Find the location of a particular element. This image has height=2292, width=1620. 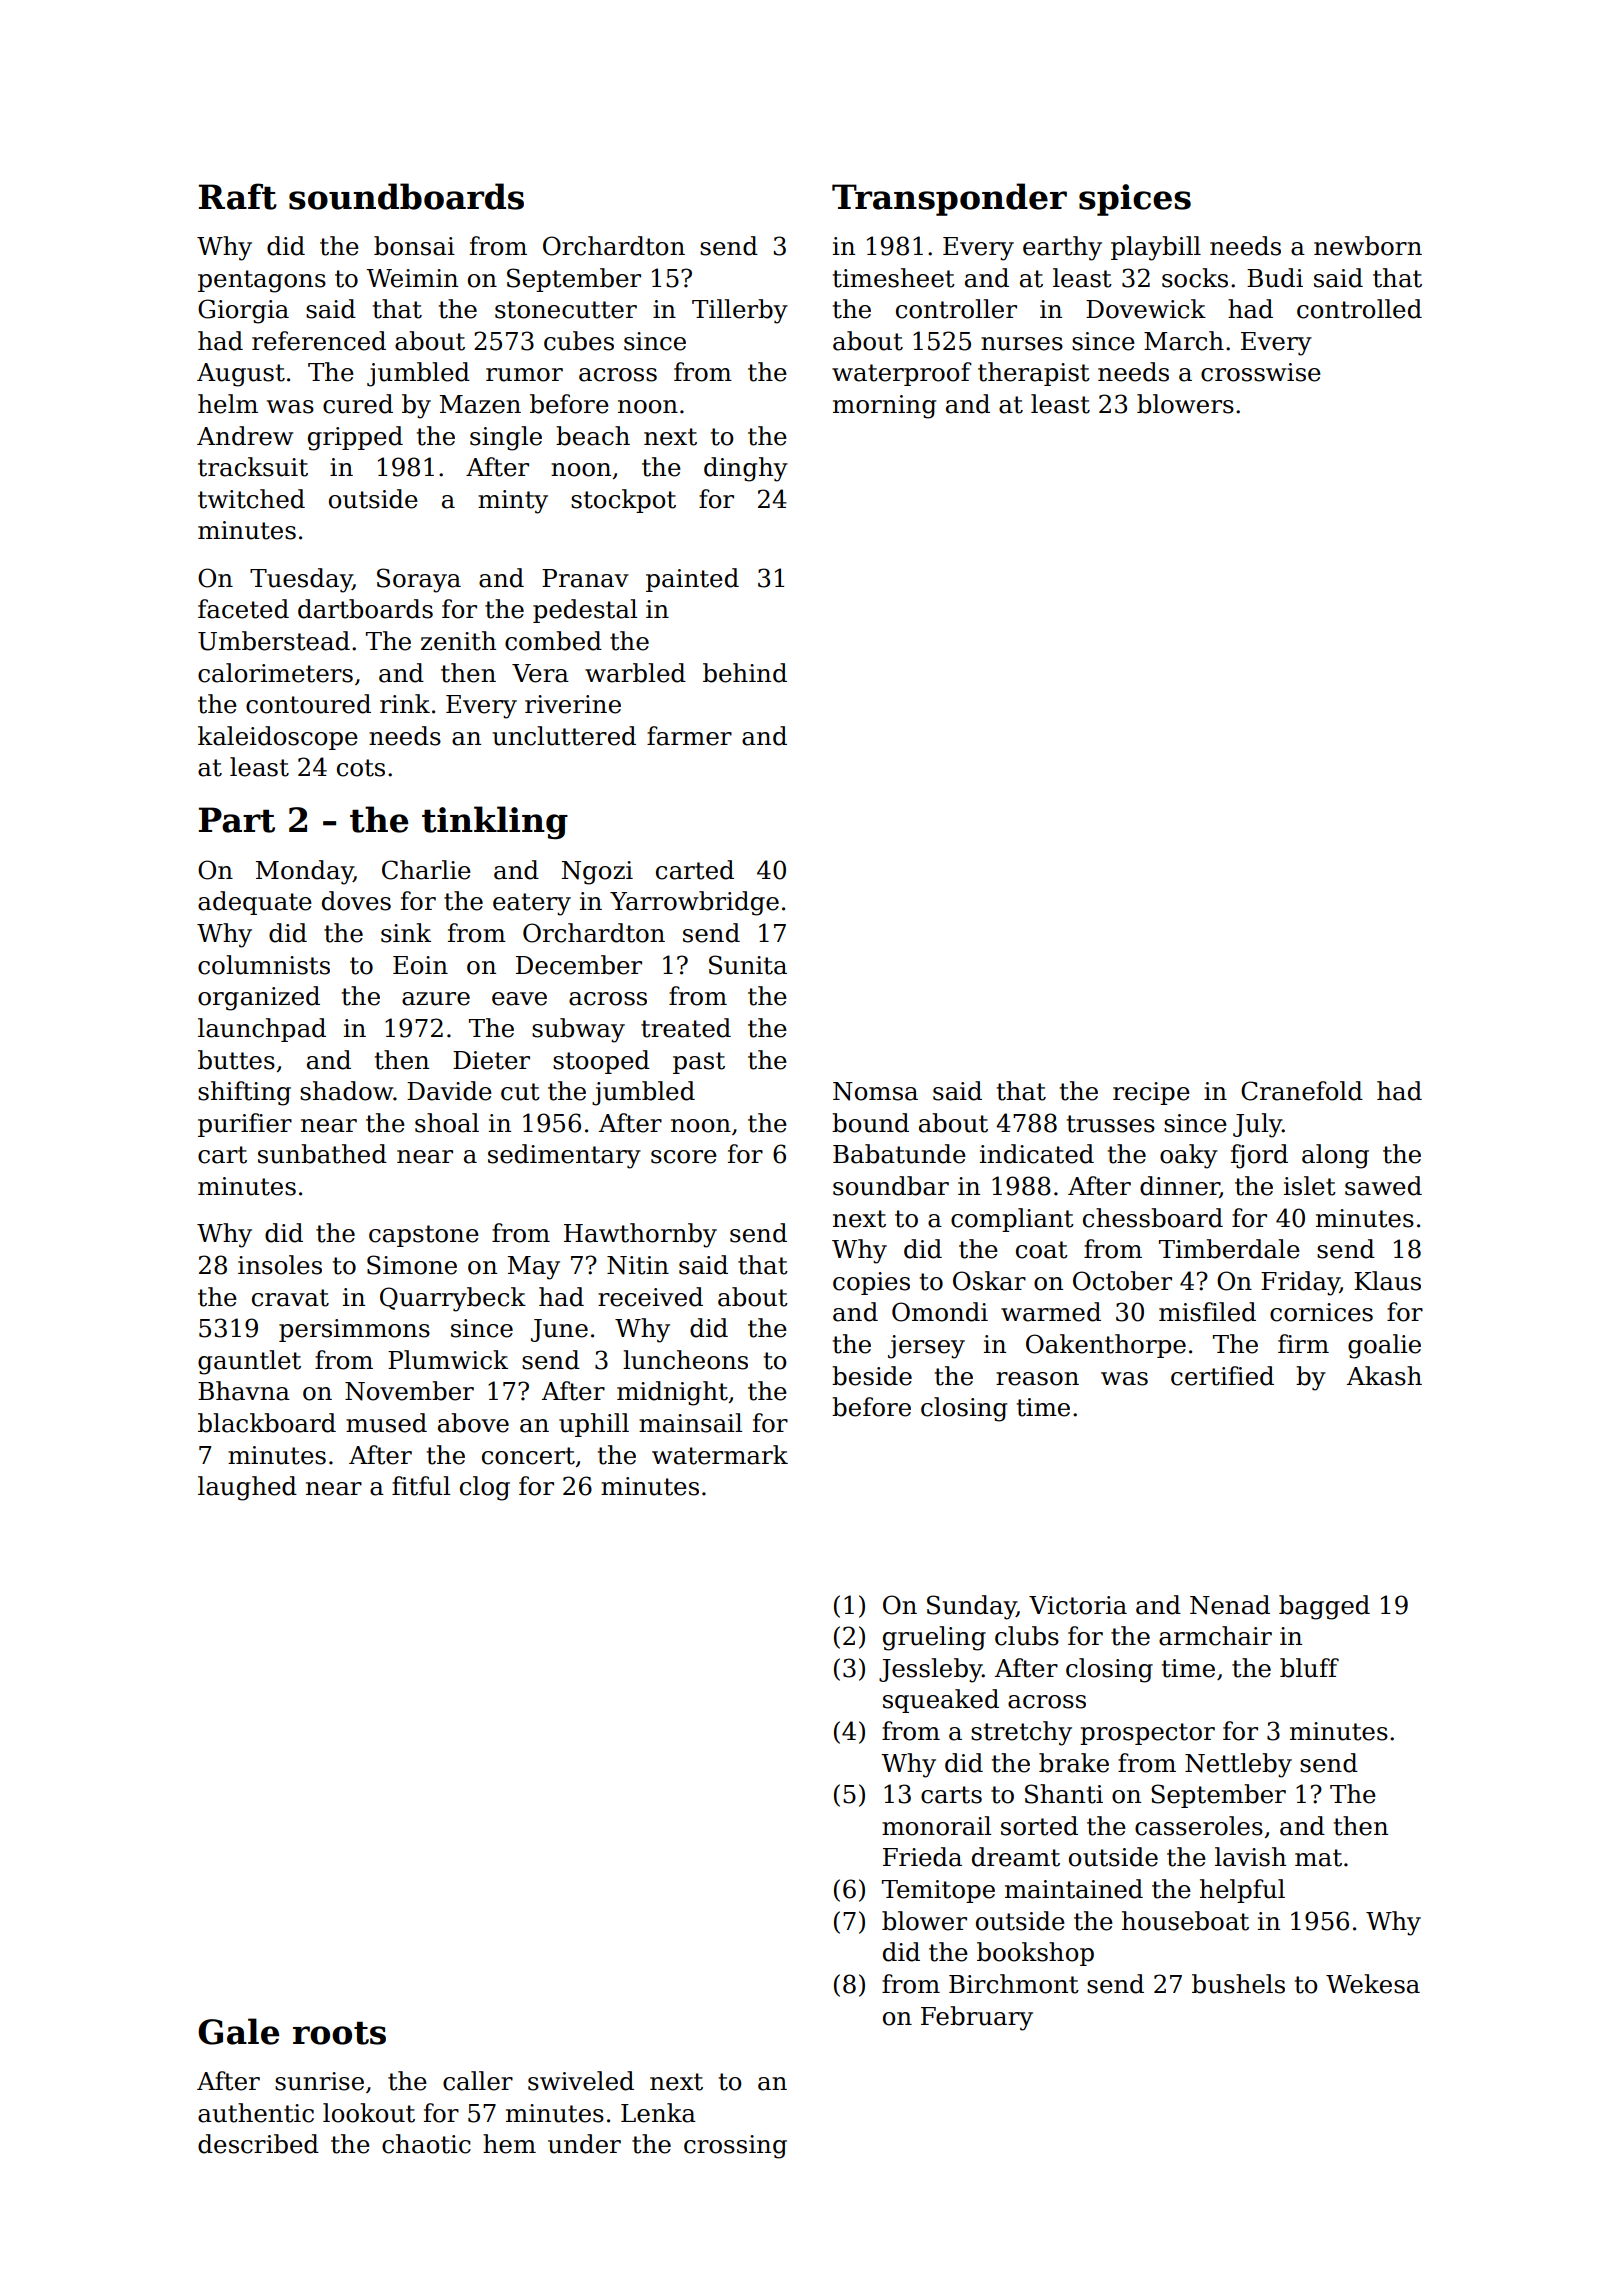

Transponder is located at coordinates (949, 199).
